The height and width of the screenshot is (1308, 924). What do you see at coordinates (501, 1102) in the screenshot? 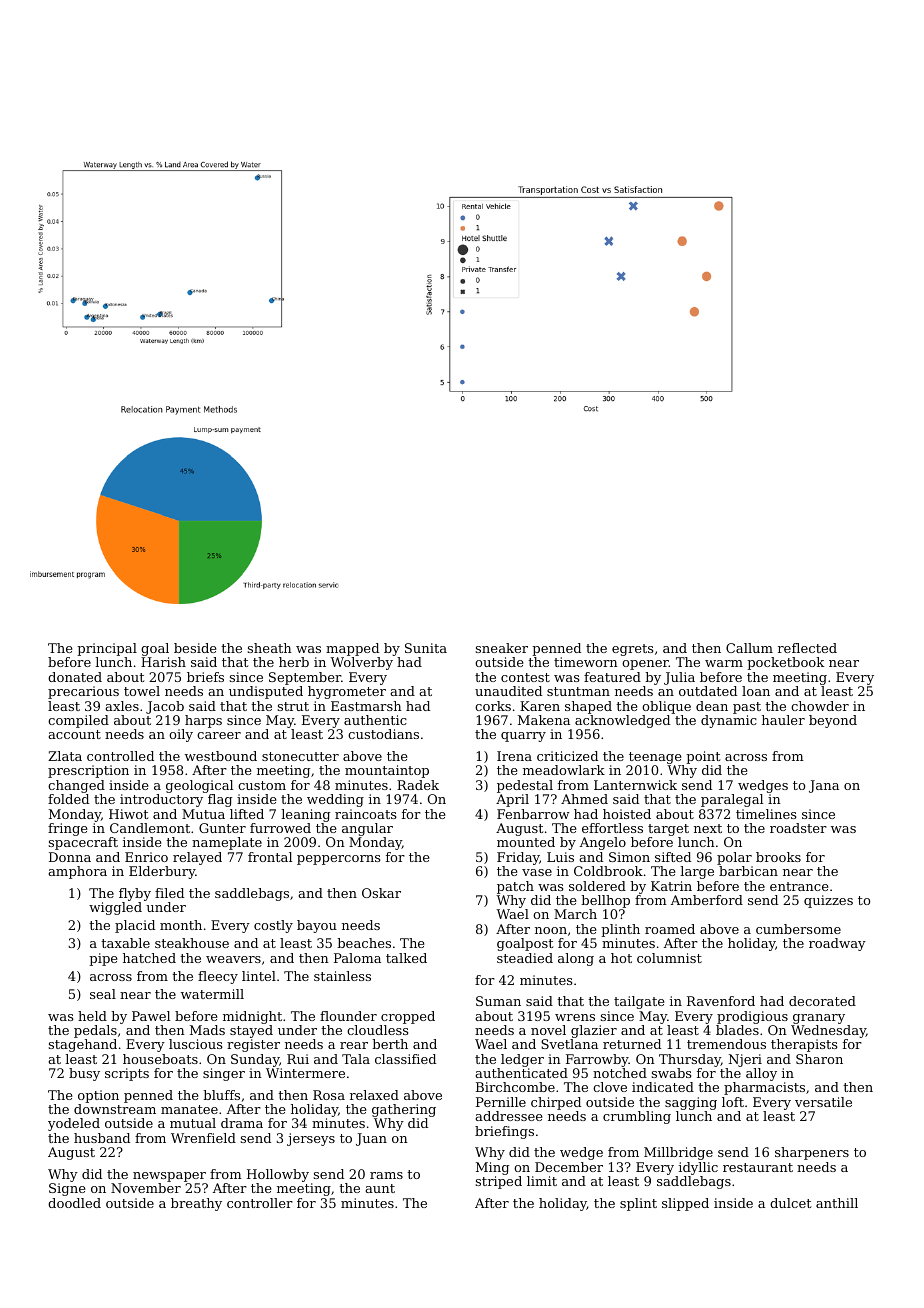
I see `Pernille` at bounding box center [501, 1102].
